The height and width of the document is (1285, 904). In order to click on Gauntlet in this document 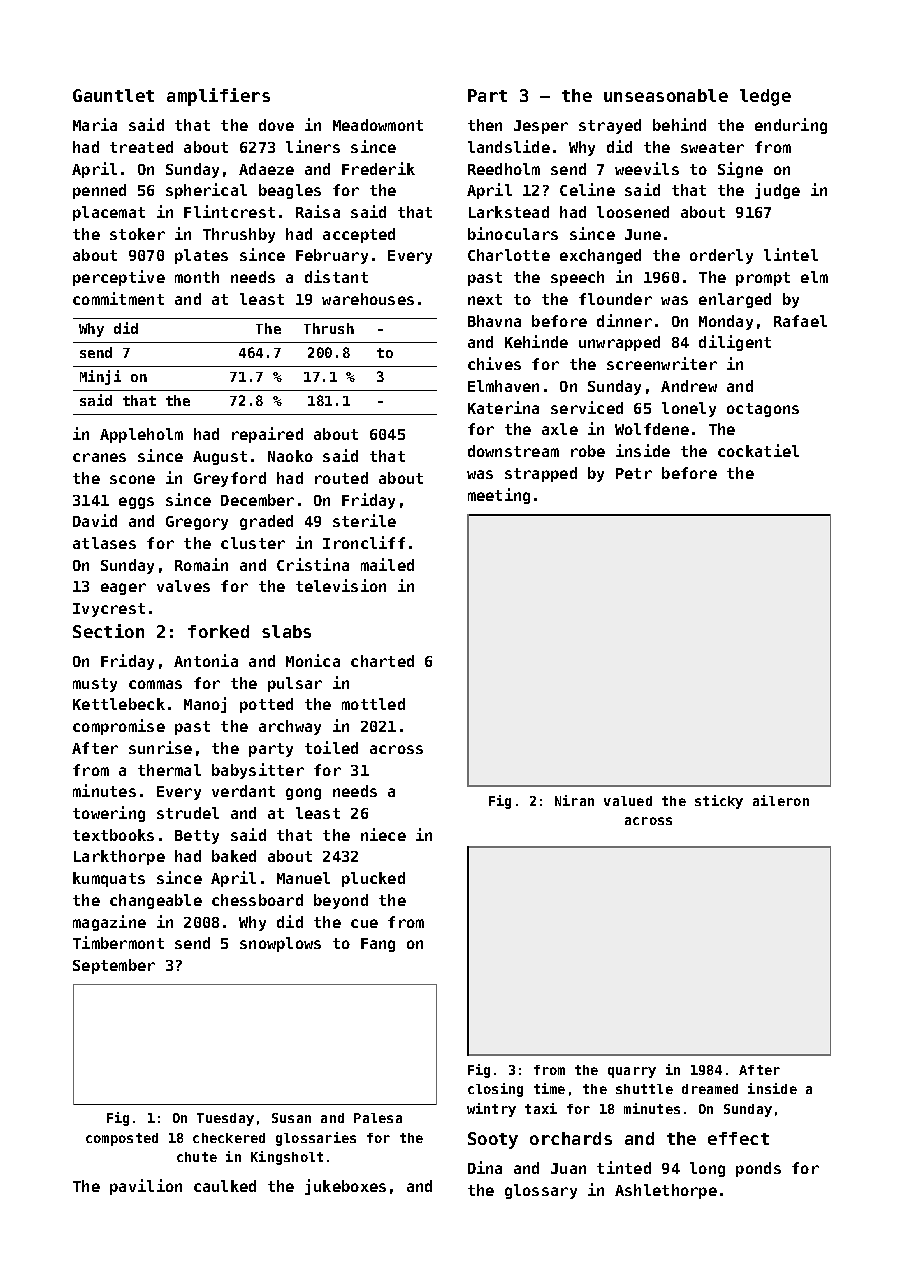, I will do `click(113, 95)`.
